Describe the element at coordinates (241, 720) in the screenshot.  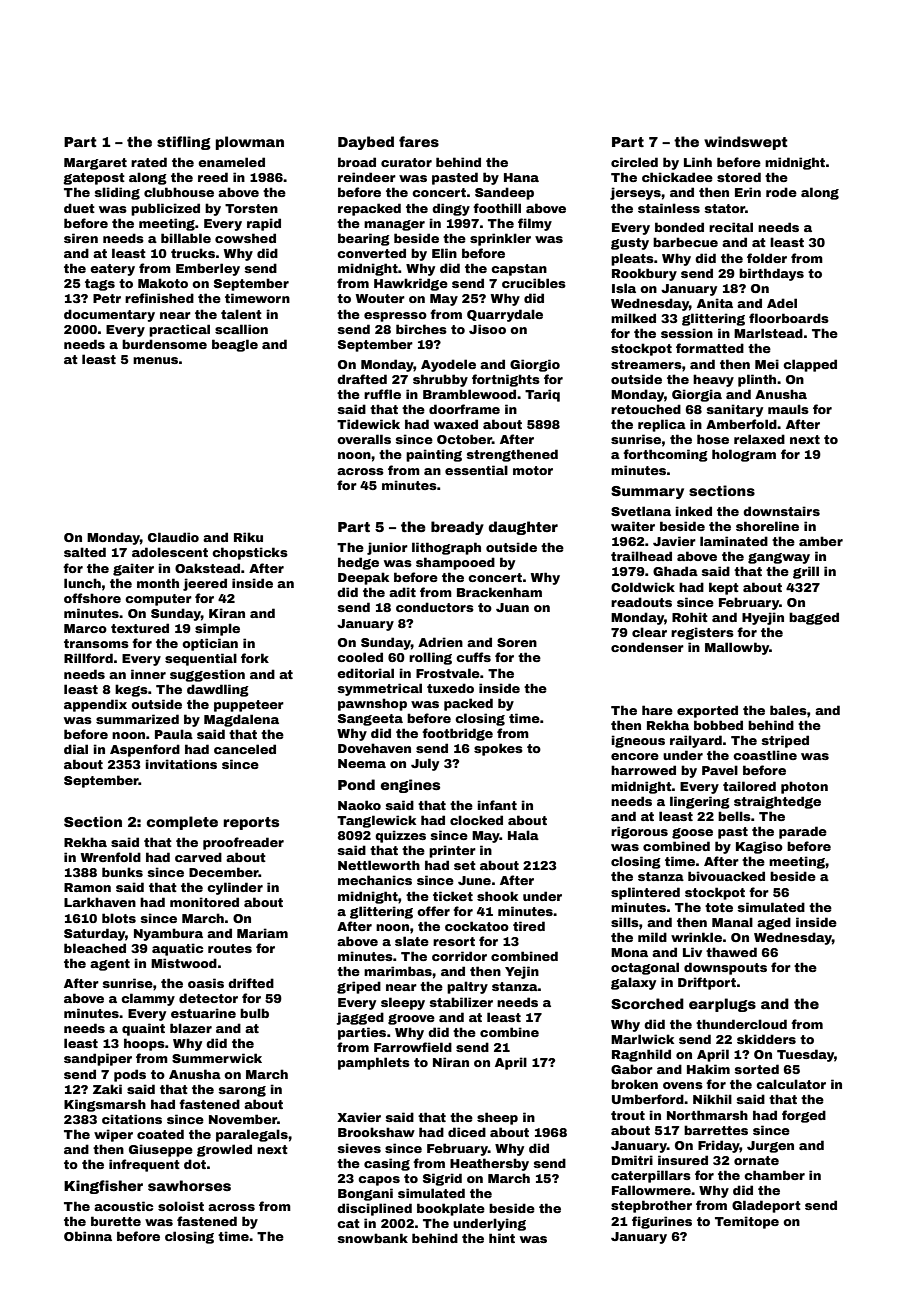
I see `Magdalena` at that location.
